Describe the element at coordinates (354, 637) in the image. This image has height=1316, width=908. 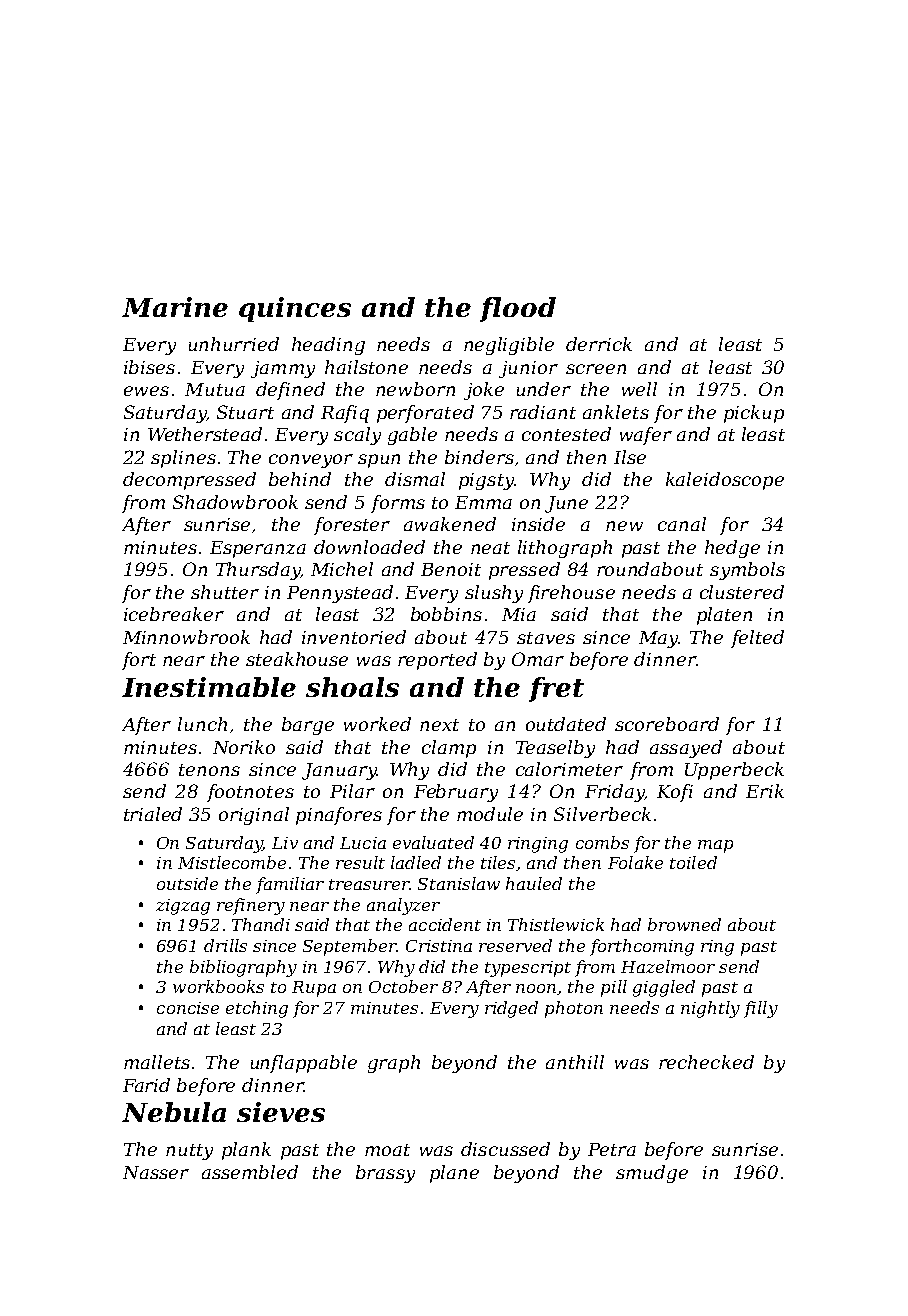
I see `inventoried` at that location.
